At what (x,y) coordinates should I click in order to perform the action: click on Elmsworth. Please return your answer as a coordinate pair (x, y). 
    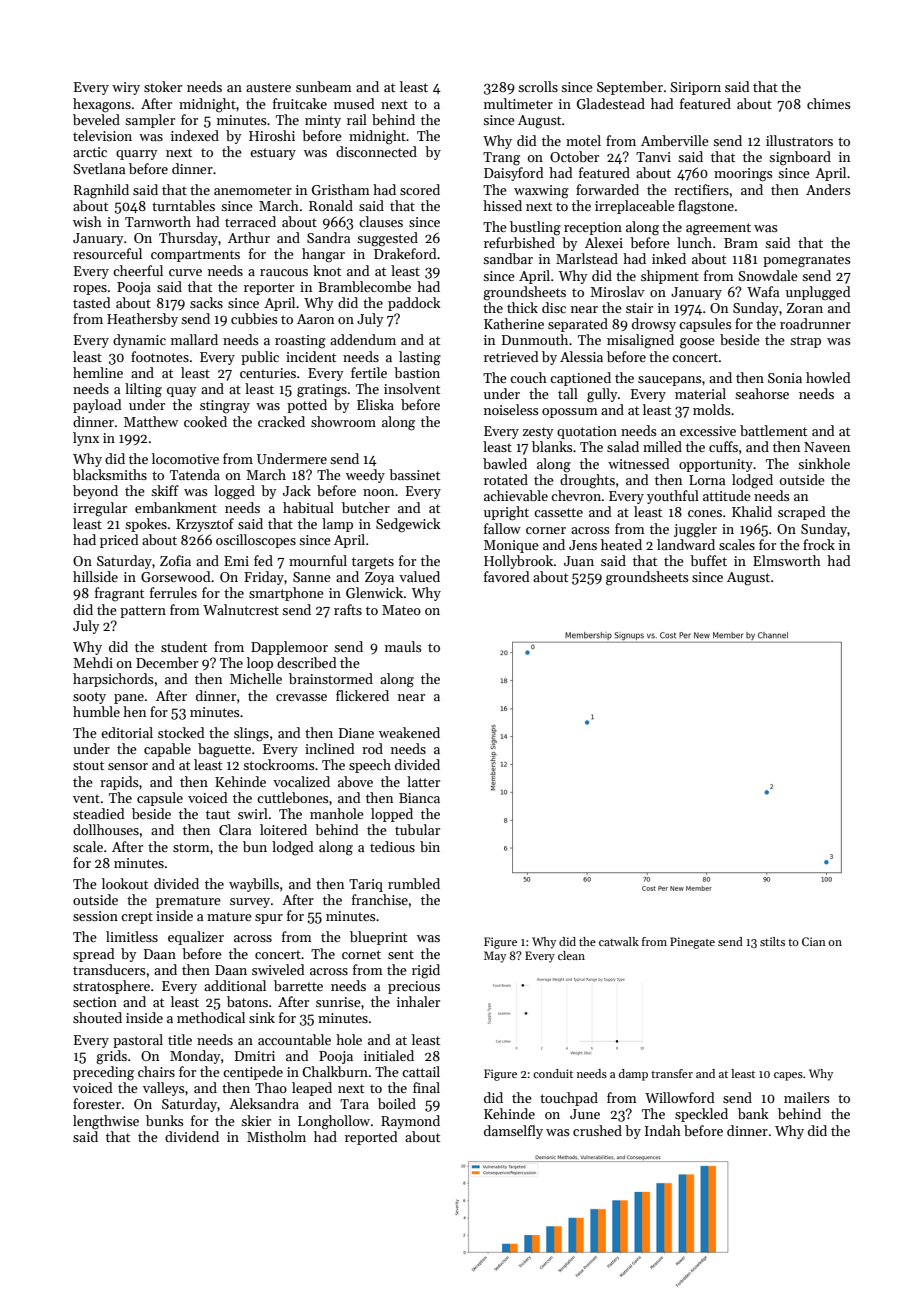
    Looking at the image, I should click on (787, 560).
